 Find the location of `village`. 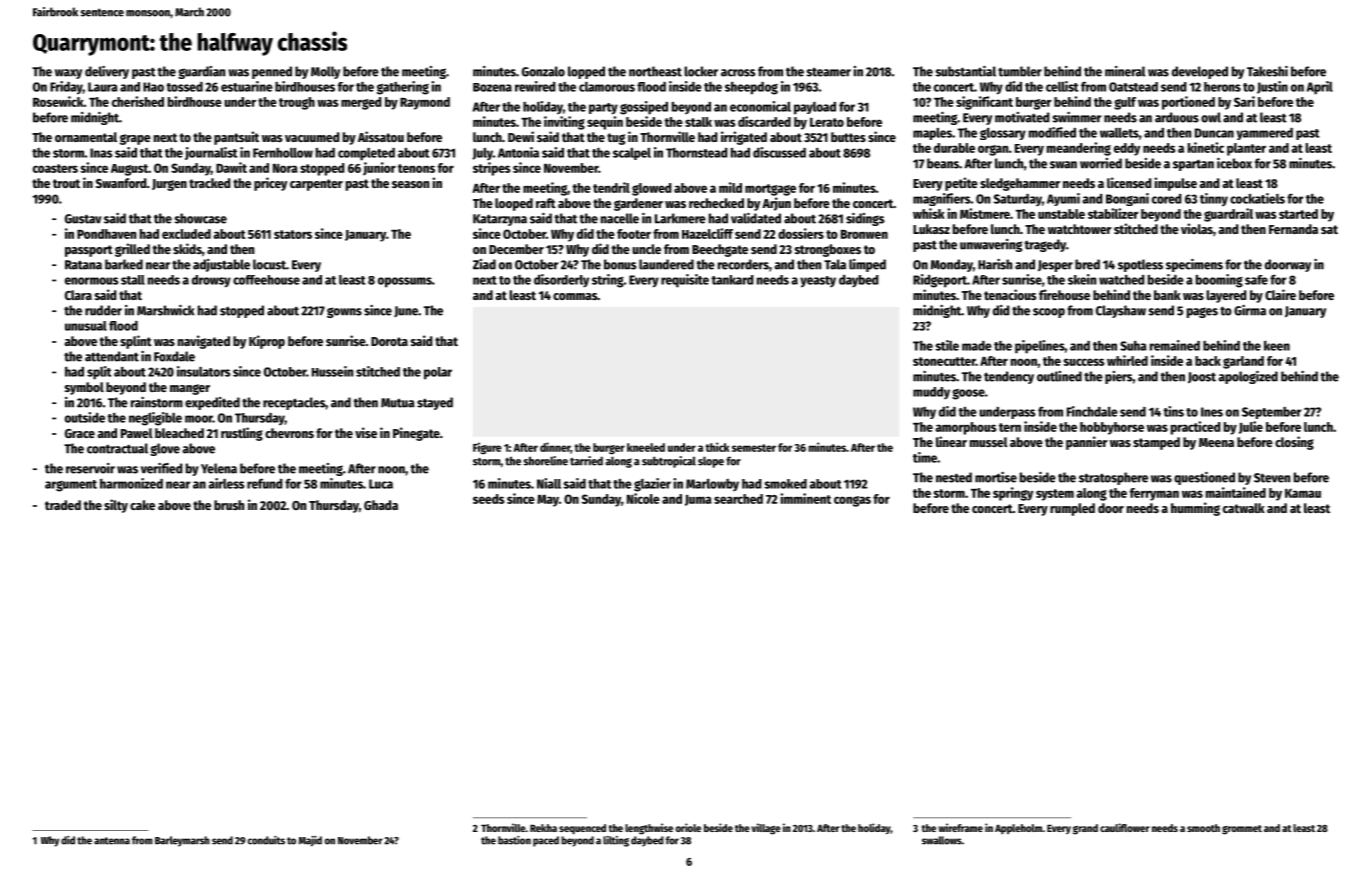

village is located at coordinates (766, 829).
